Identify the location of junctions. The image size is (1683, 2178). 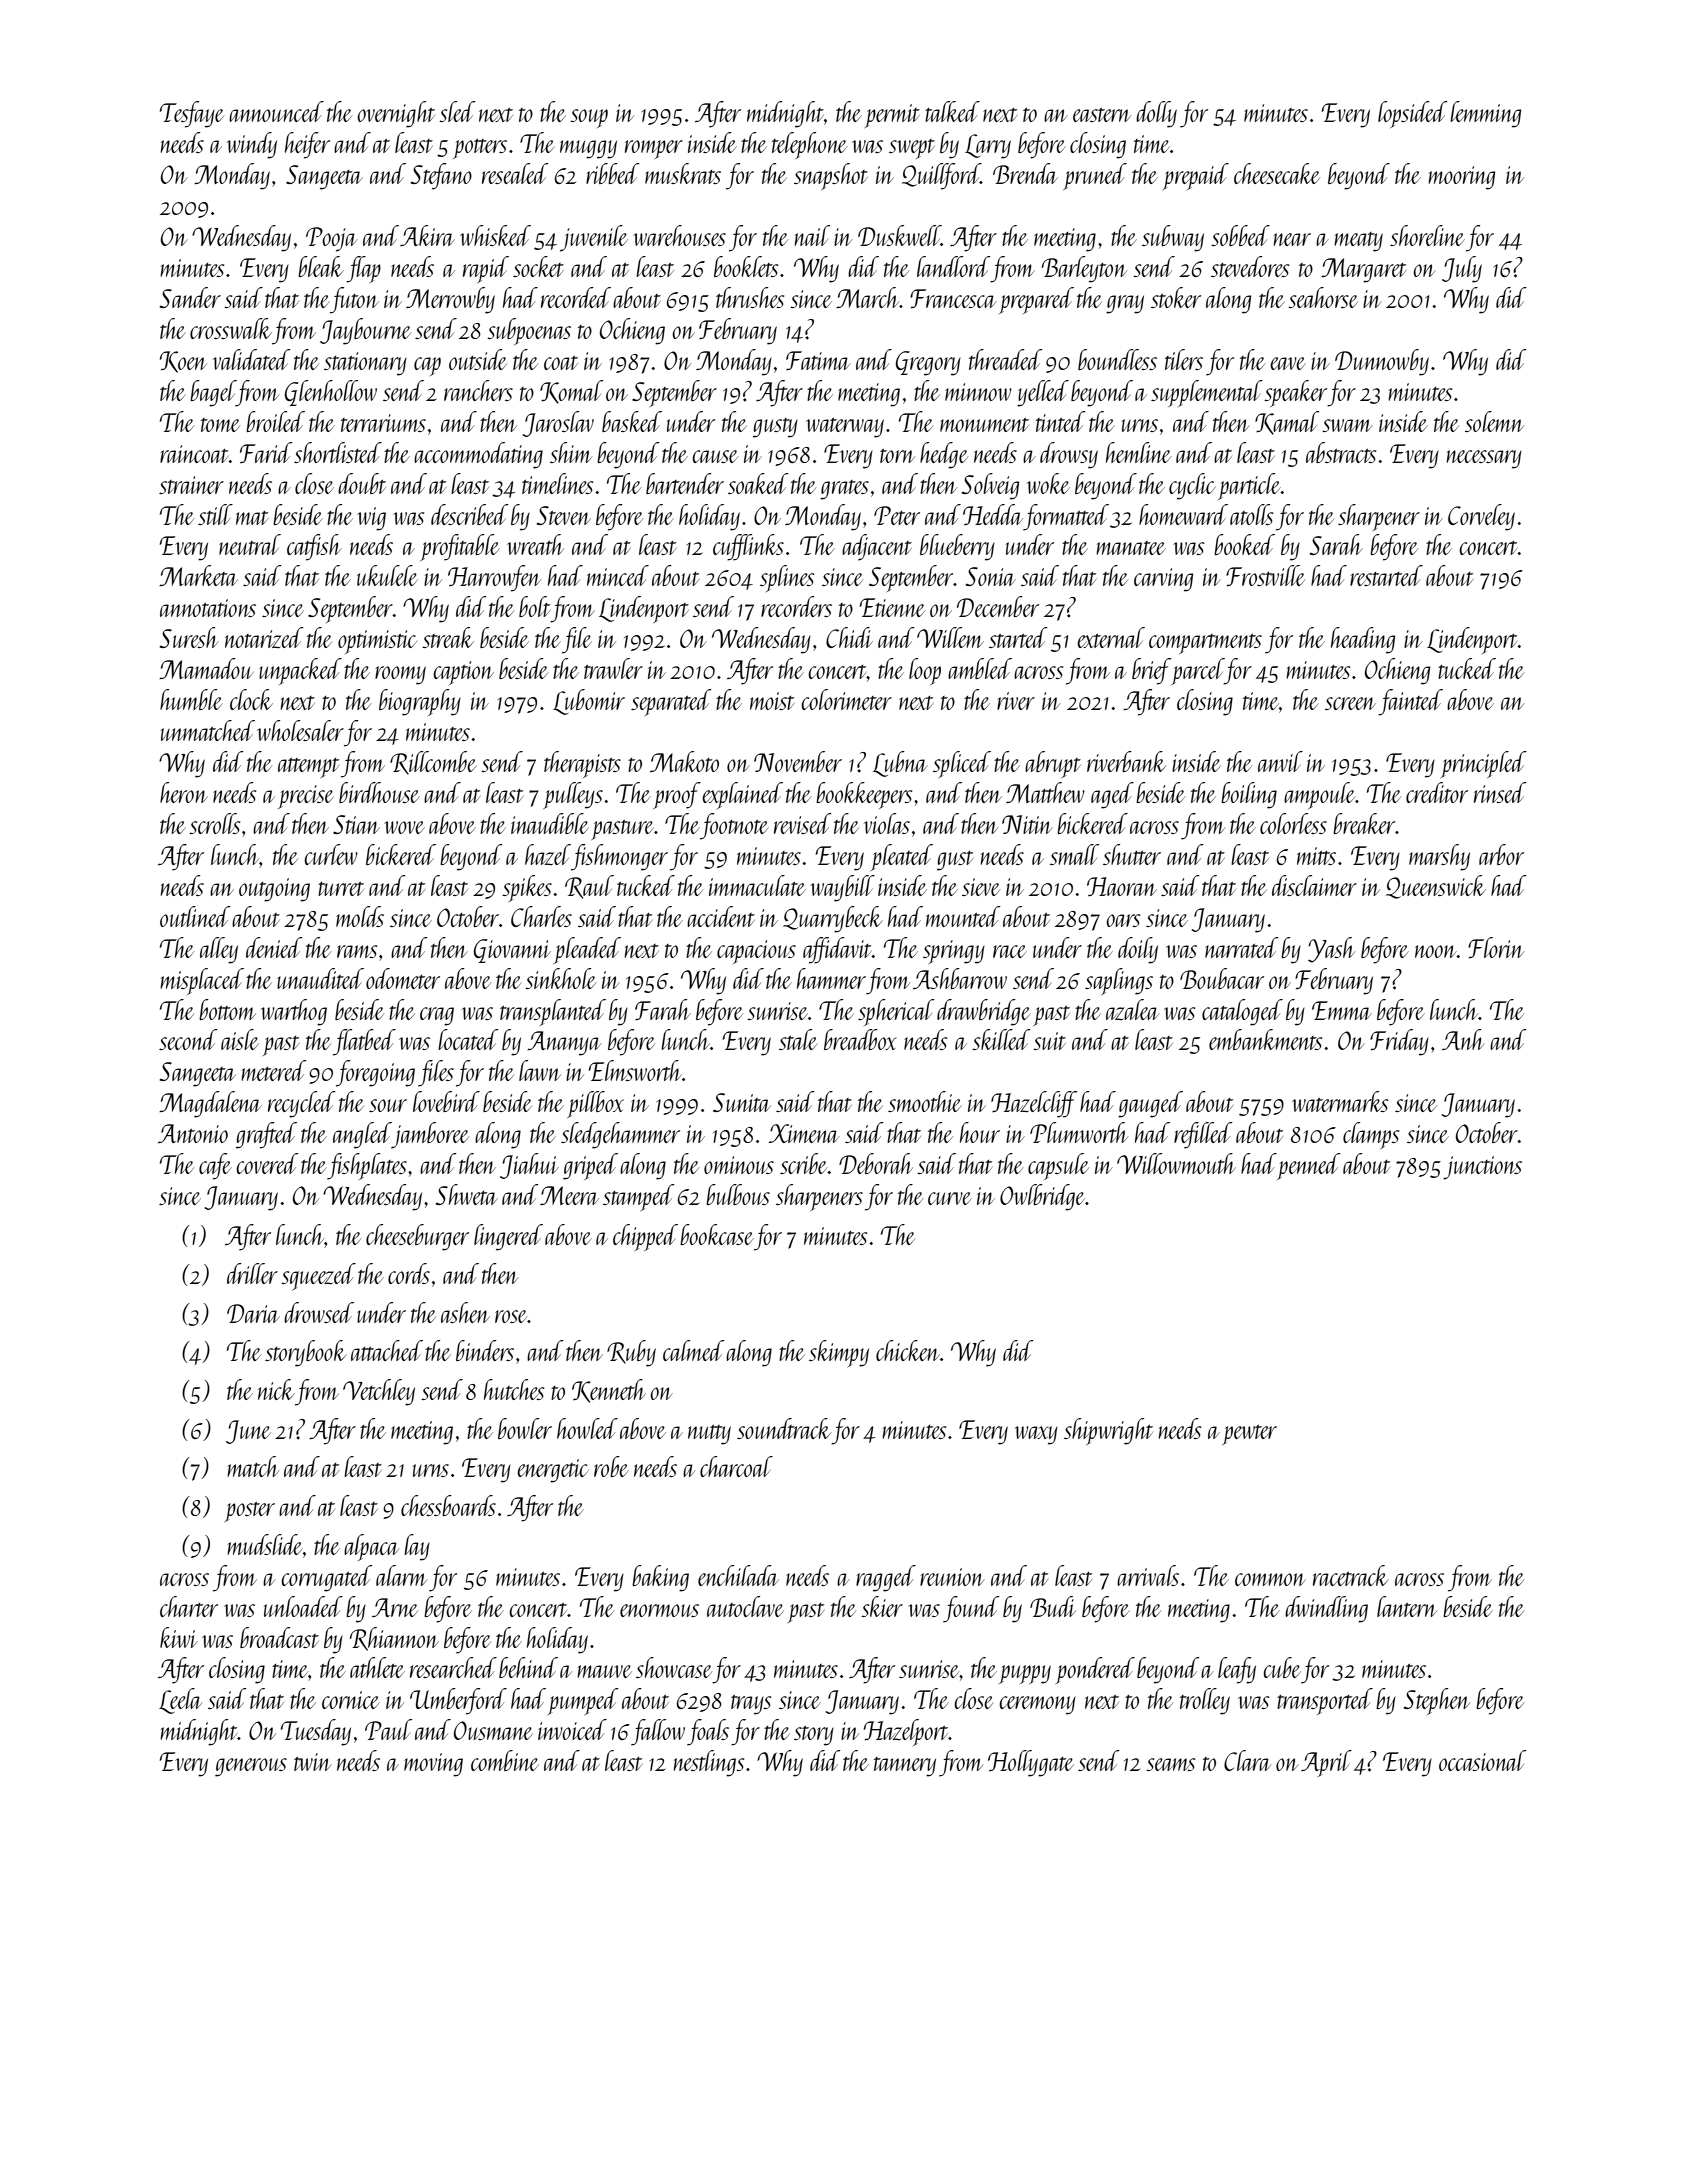
(1482, 1168).
